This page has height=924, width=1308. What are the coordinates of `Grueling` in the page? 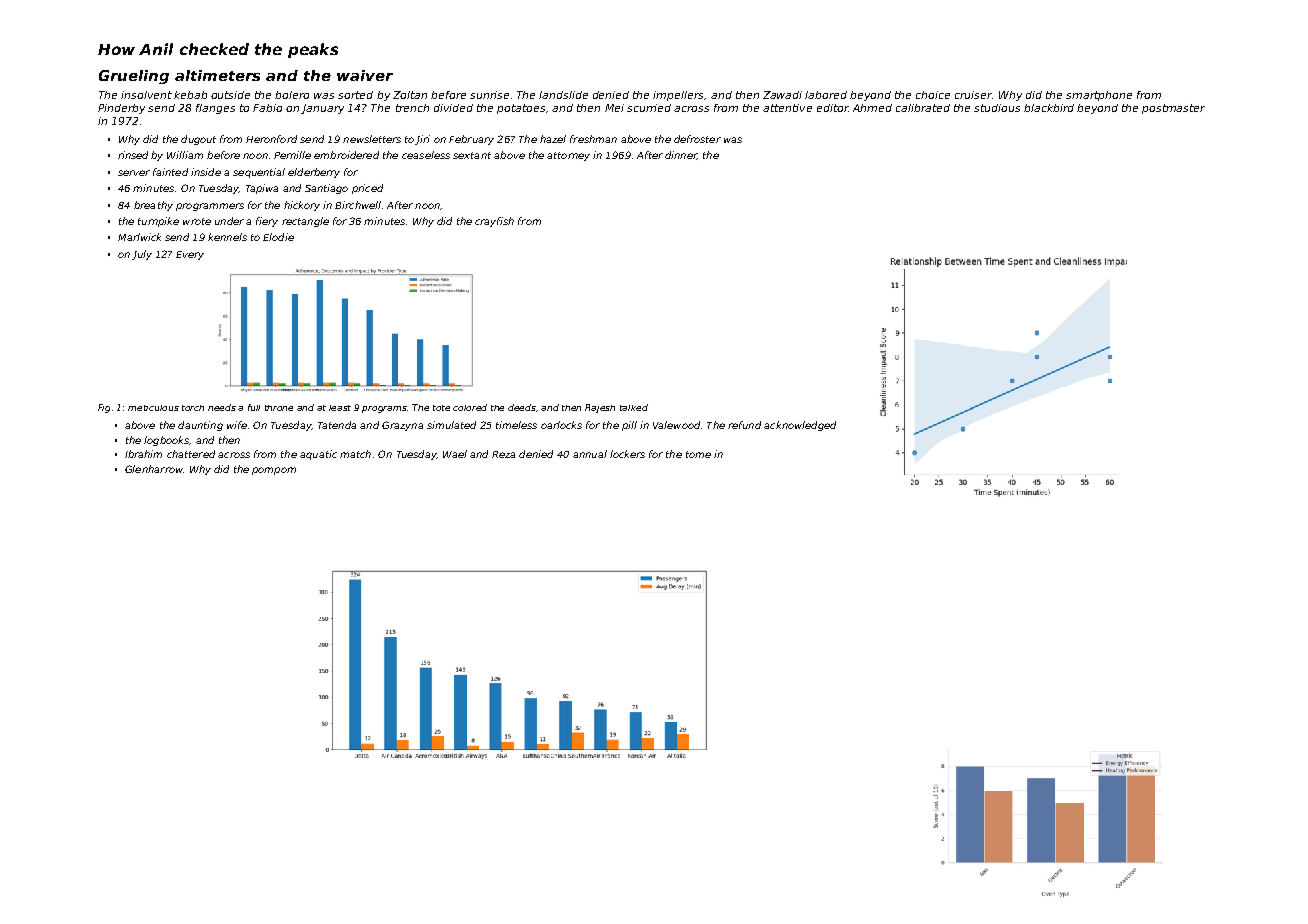 It's located at (134, 77).
